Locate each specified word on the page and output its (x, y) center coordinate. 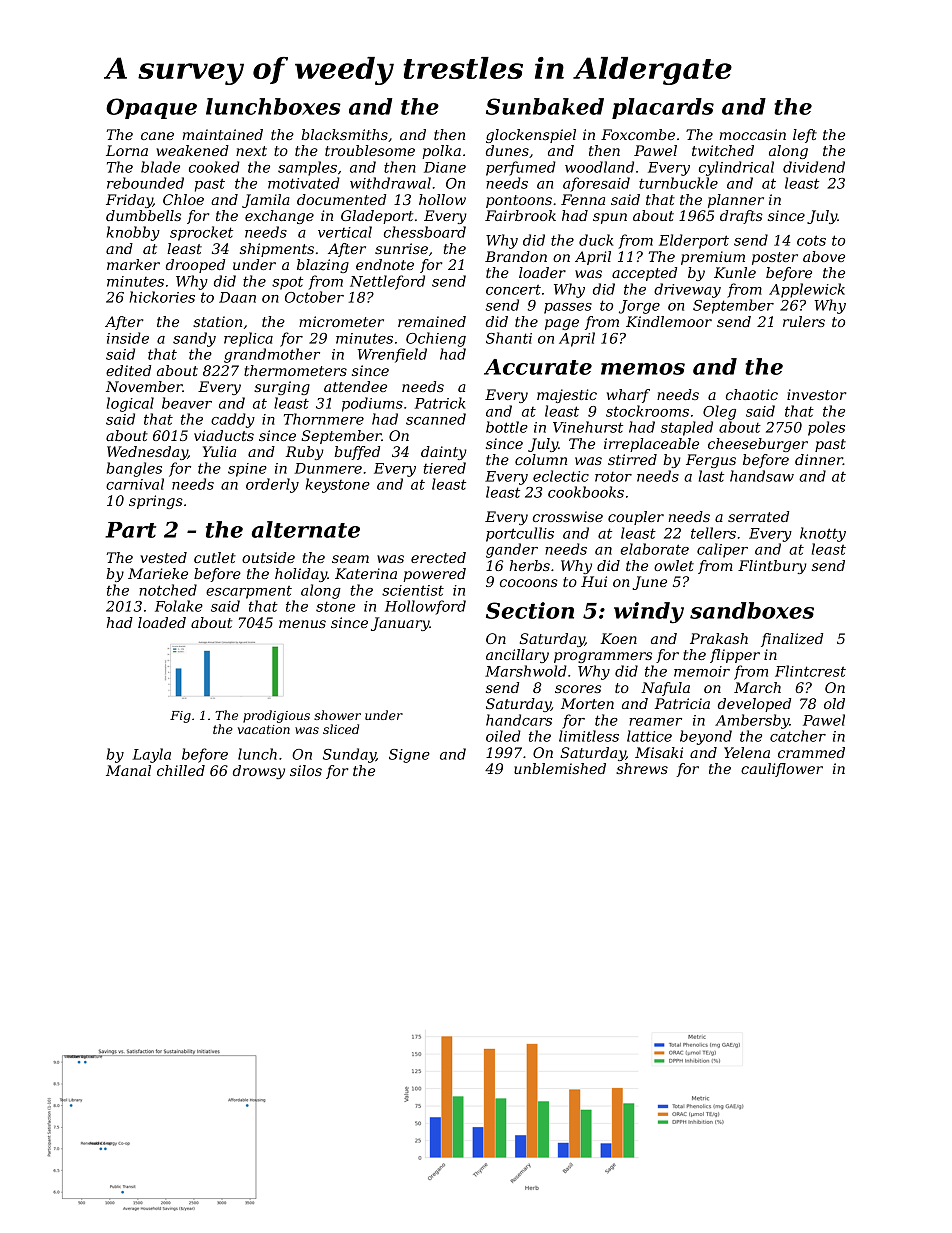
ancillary (517, 656)
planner (736, 201)
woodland (599, 167)
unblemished (560, 768)
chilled (181, 770)
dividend (814, 167)
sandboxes (752, 610)
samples (307, 168)
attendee (355, 386)
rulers (804, 321)
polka (441, 152)
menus (302, 624)
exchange (279, 217)
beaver (187, 403)
